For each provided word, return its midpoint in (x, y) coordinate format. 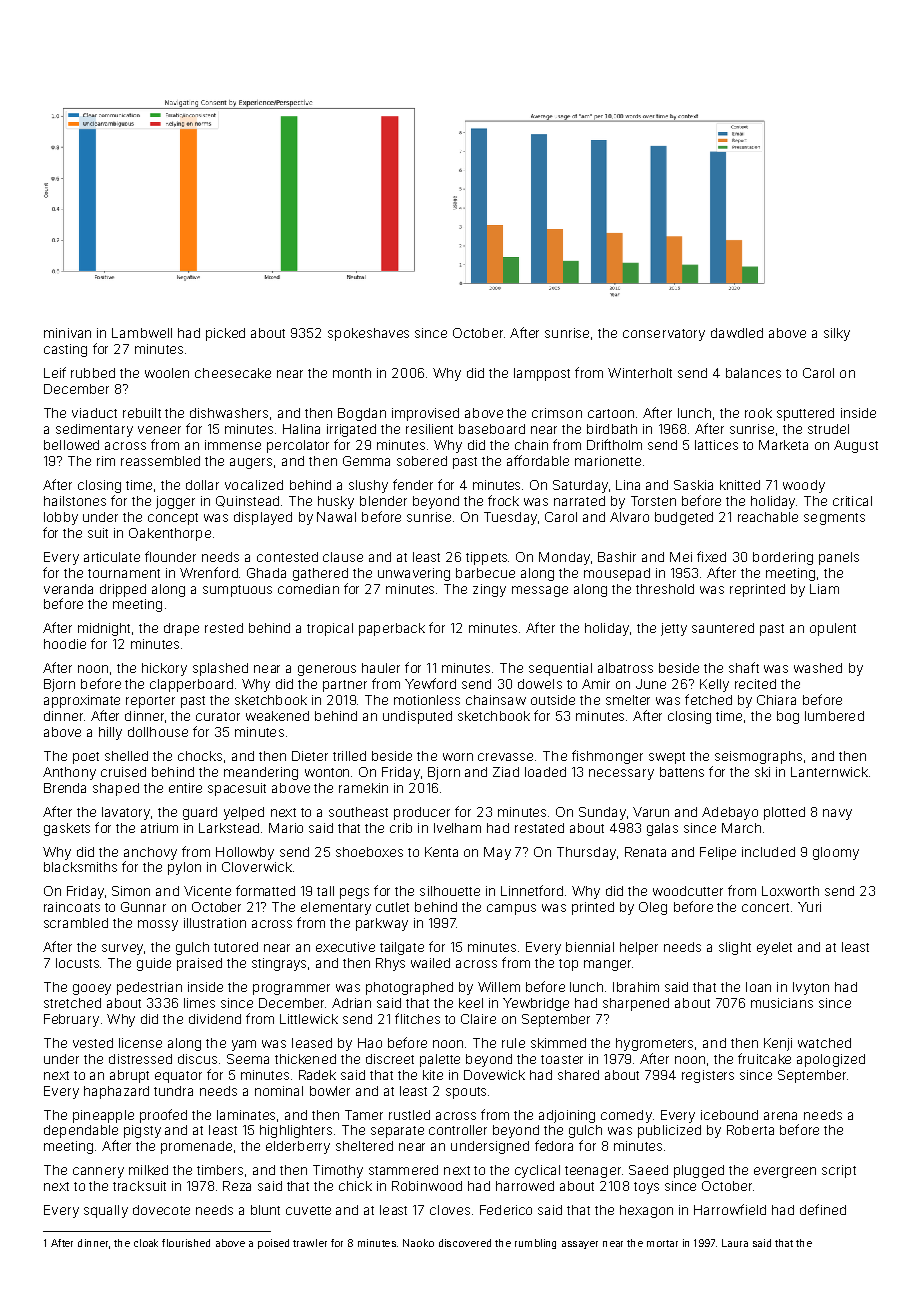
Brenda (65, 788)
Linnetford (532, 890)
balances (753, 373)
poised (273, 1244)
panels (839, 558)
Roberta (750, 1130)
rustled (409, 1115)
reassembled (160, 461)
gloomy (836, 853)
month (352, 373)
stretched (72, 1003)
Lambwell (142, 333)
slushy (368, 486)
